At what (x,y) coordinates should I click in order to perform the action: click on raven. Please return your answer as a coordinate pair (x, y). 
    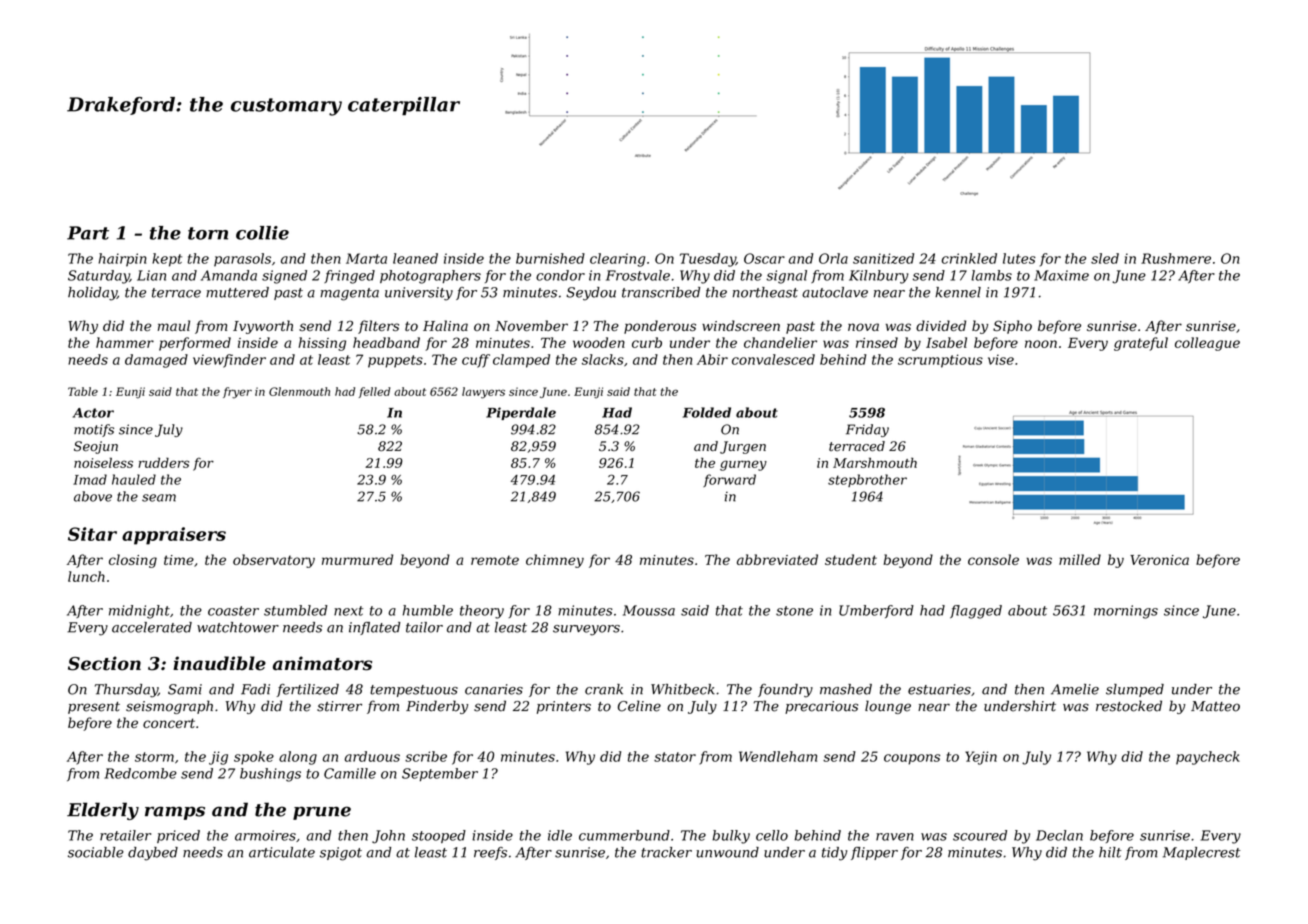
    Looking at the image, I should click on (895, 837).
